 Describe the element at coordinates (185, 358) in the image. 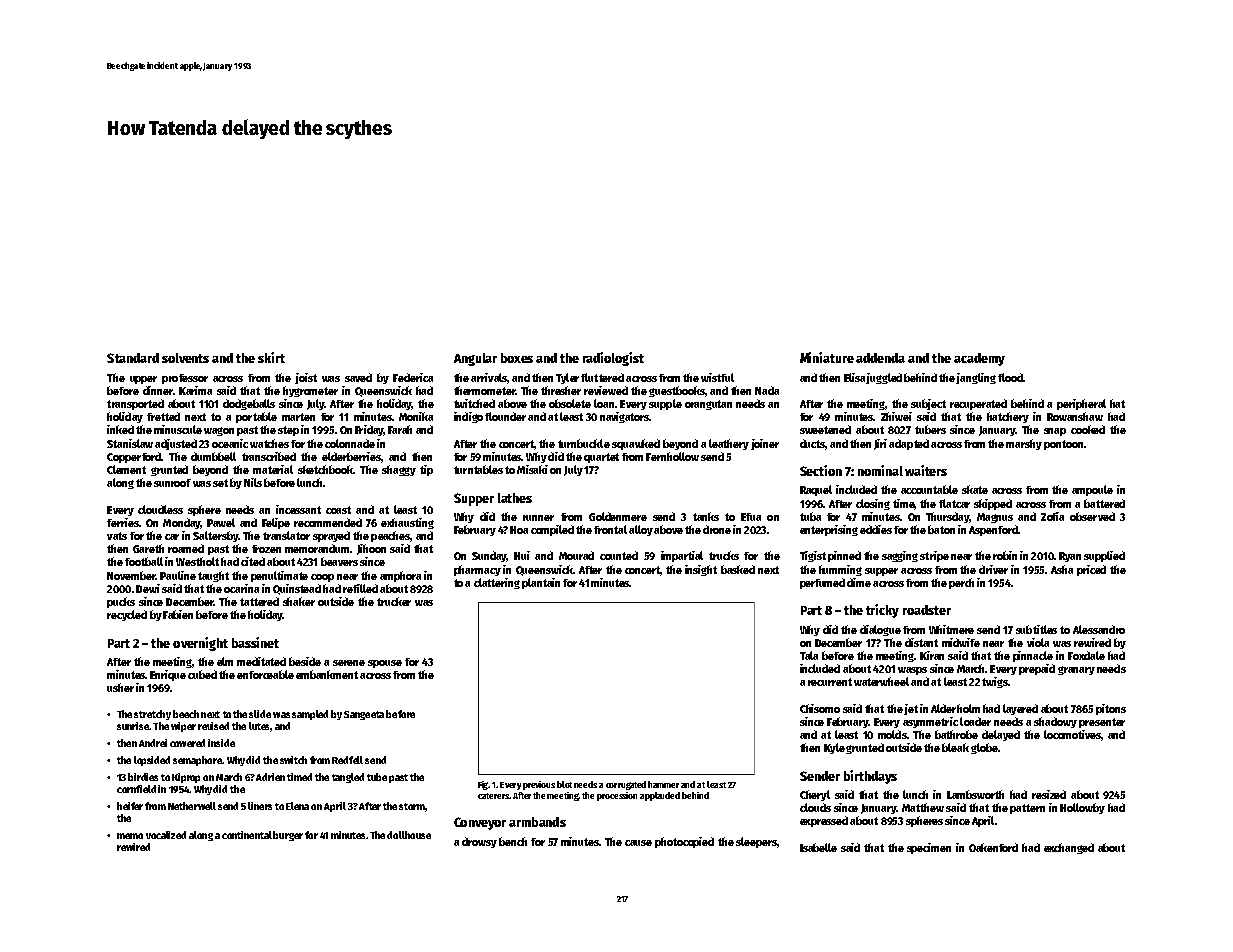

I see `solvents` at that location.
